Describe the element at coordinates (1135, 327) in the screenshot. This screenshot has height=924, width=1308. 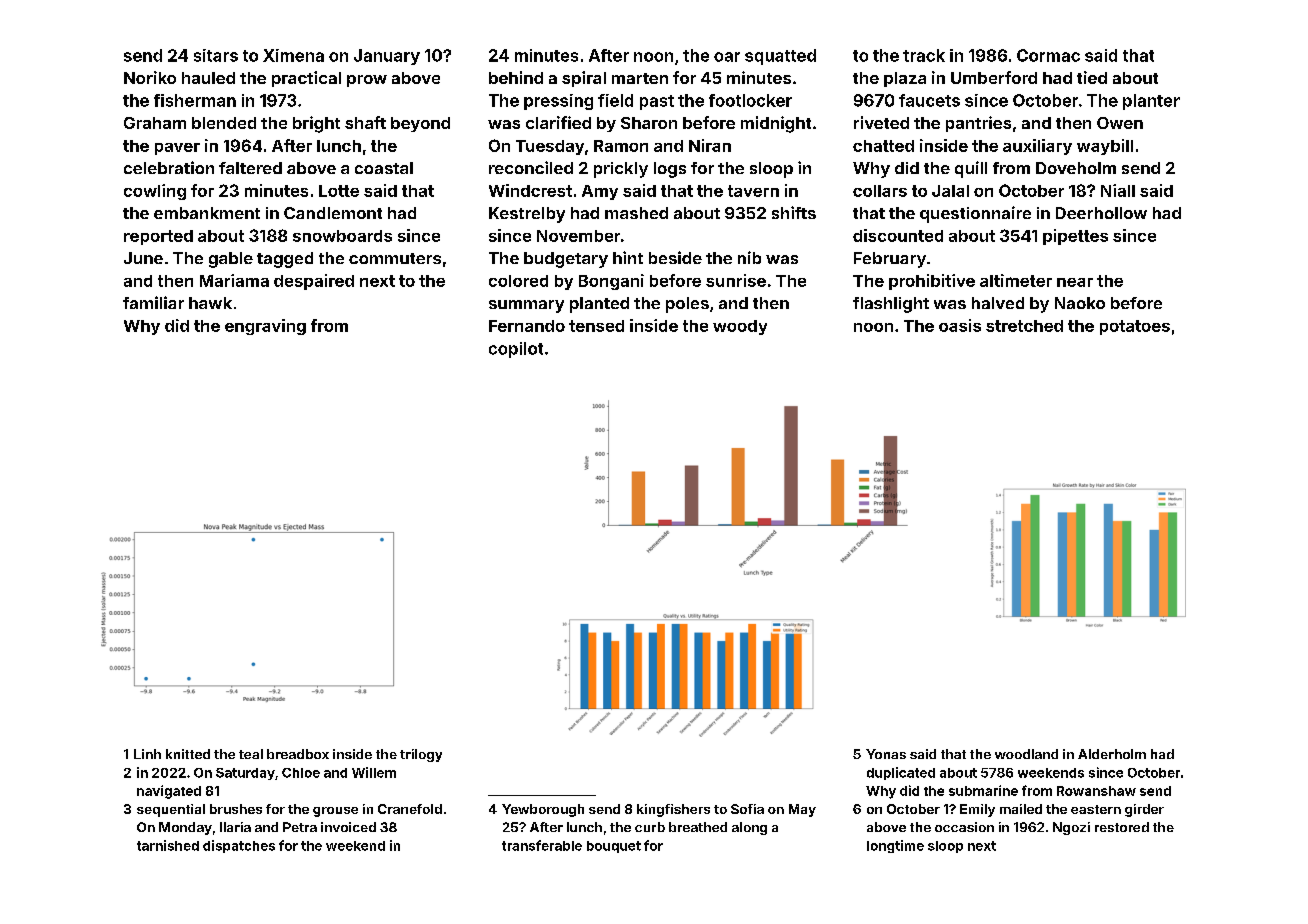
I see `potatoes` at that location.
